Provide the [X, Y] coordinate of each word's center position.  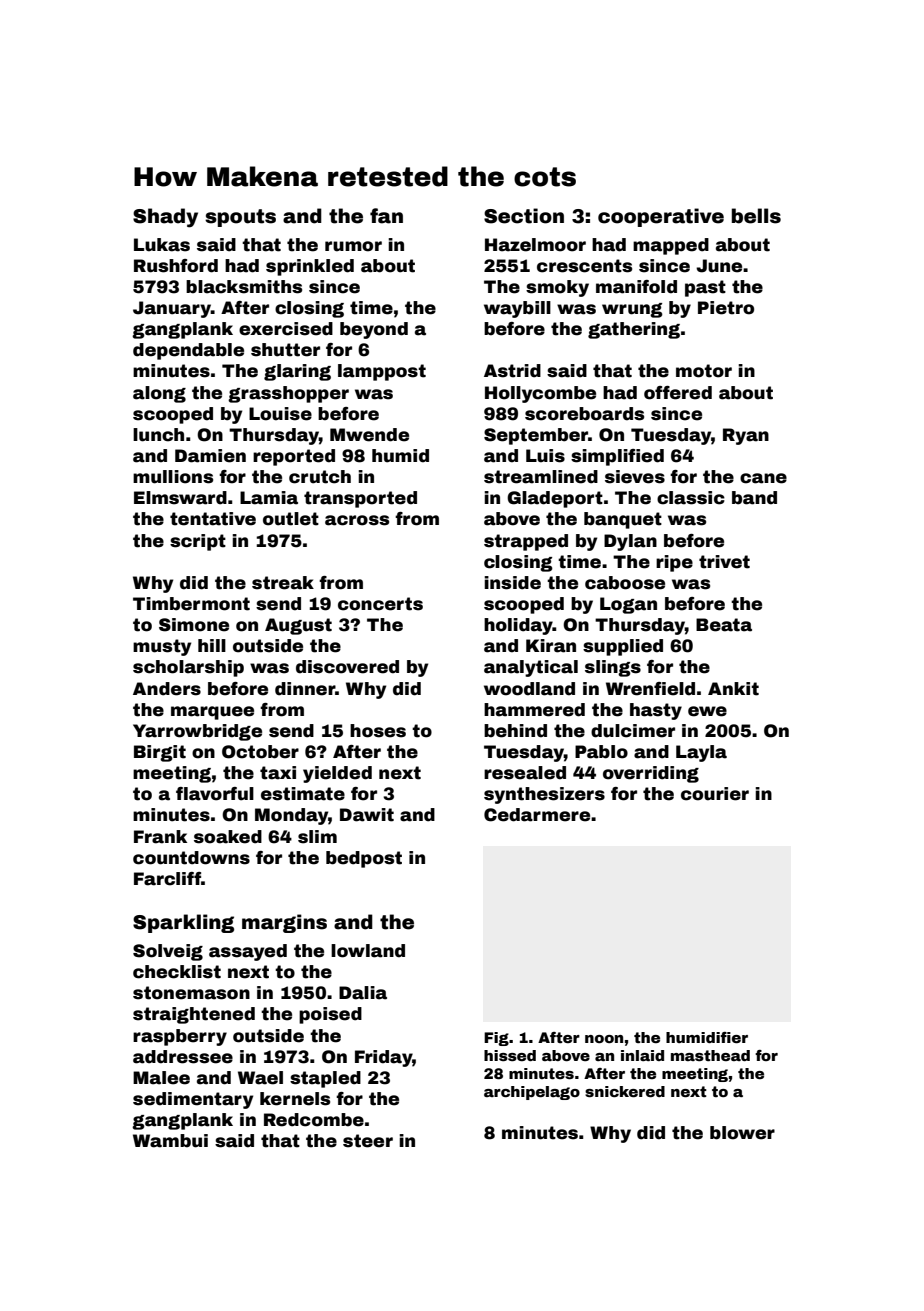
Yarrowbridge [197, 732]
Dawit [367, 815]
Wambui [170, 1141]
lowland [368, 951]
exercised [286, 329]
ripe [674, 563]
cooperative [661, 217]
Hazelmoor [535, 245]
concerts [380, 604]
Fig [496, 1039]
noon [604, 1039]
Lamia [269, 498]
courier [715, 794]
